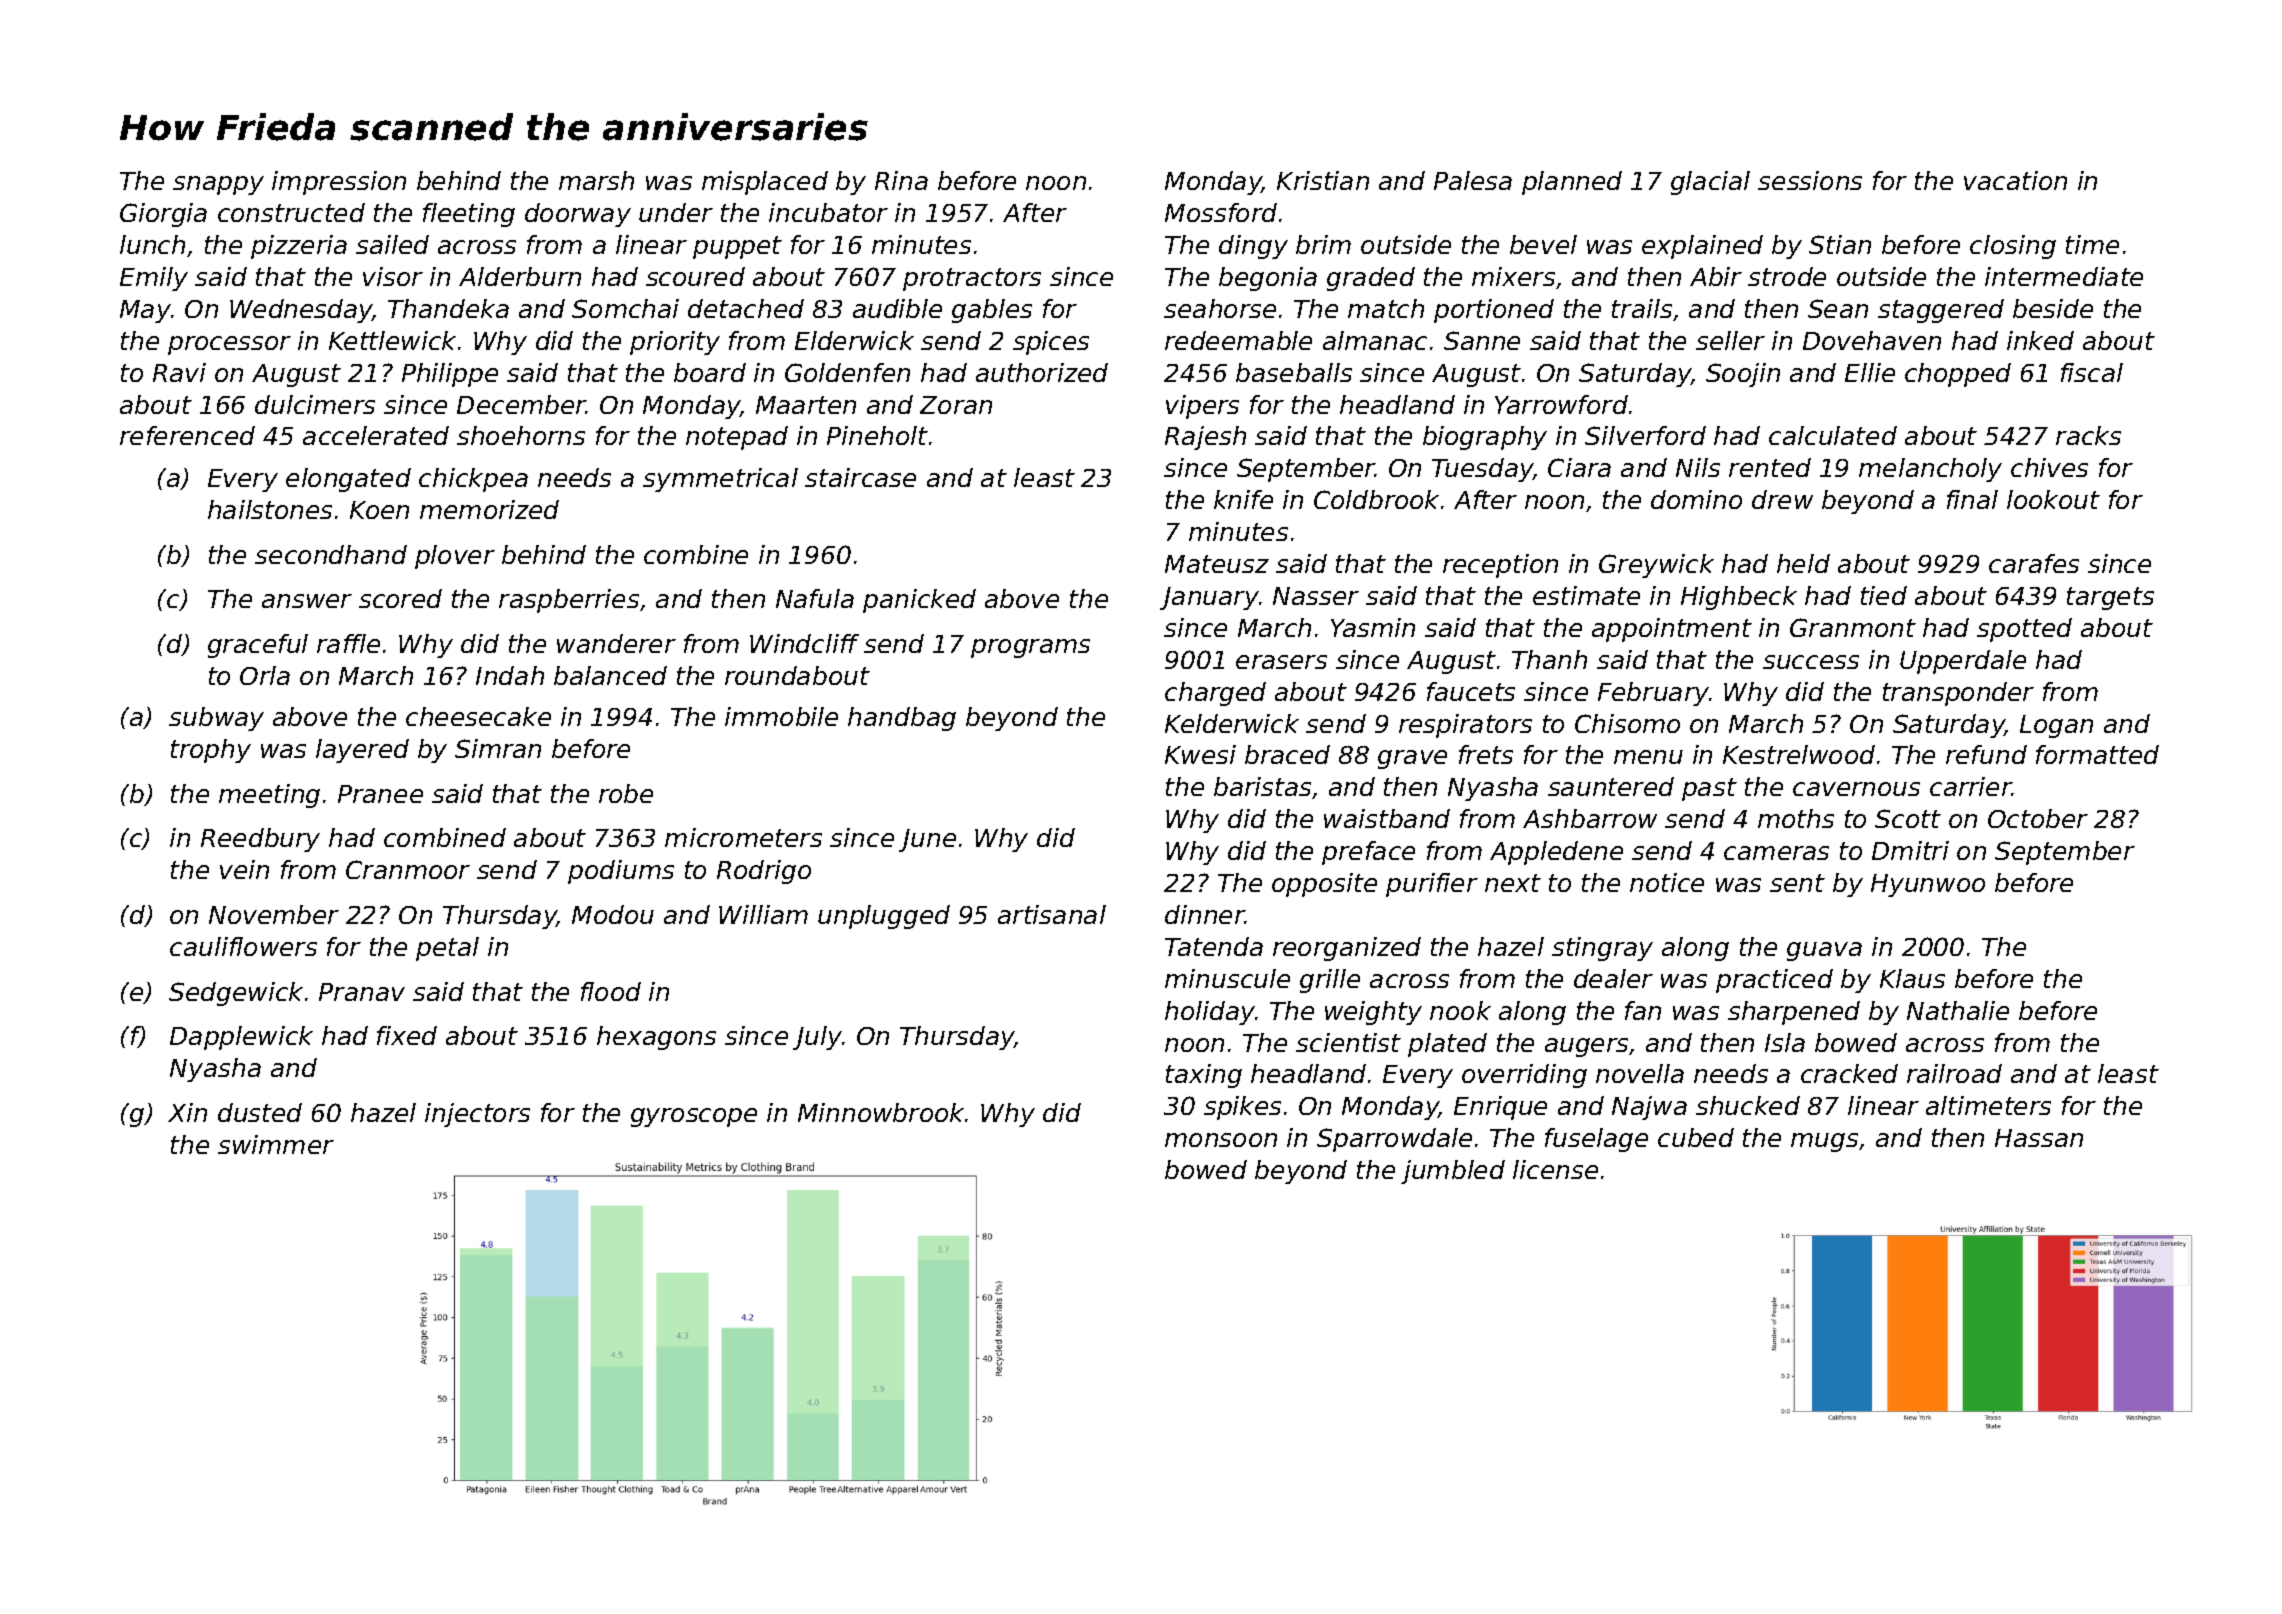 The height and width of the screenshot is (1614, 2282). What do you see at coordinates (1217, 564) in the screenshot?
I see `Mateusz` at bounding box center [1217, 564].
